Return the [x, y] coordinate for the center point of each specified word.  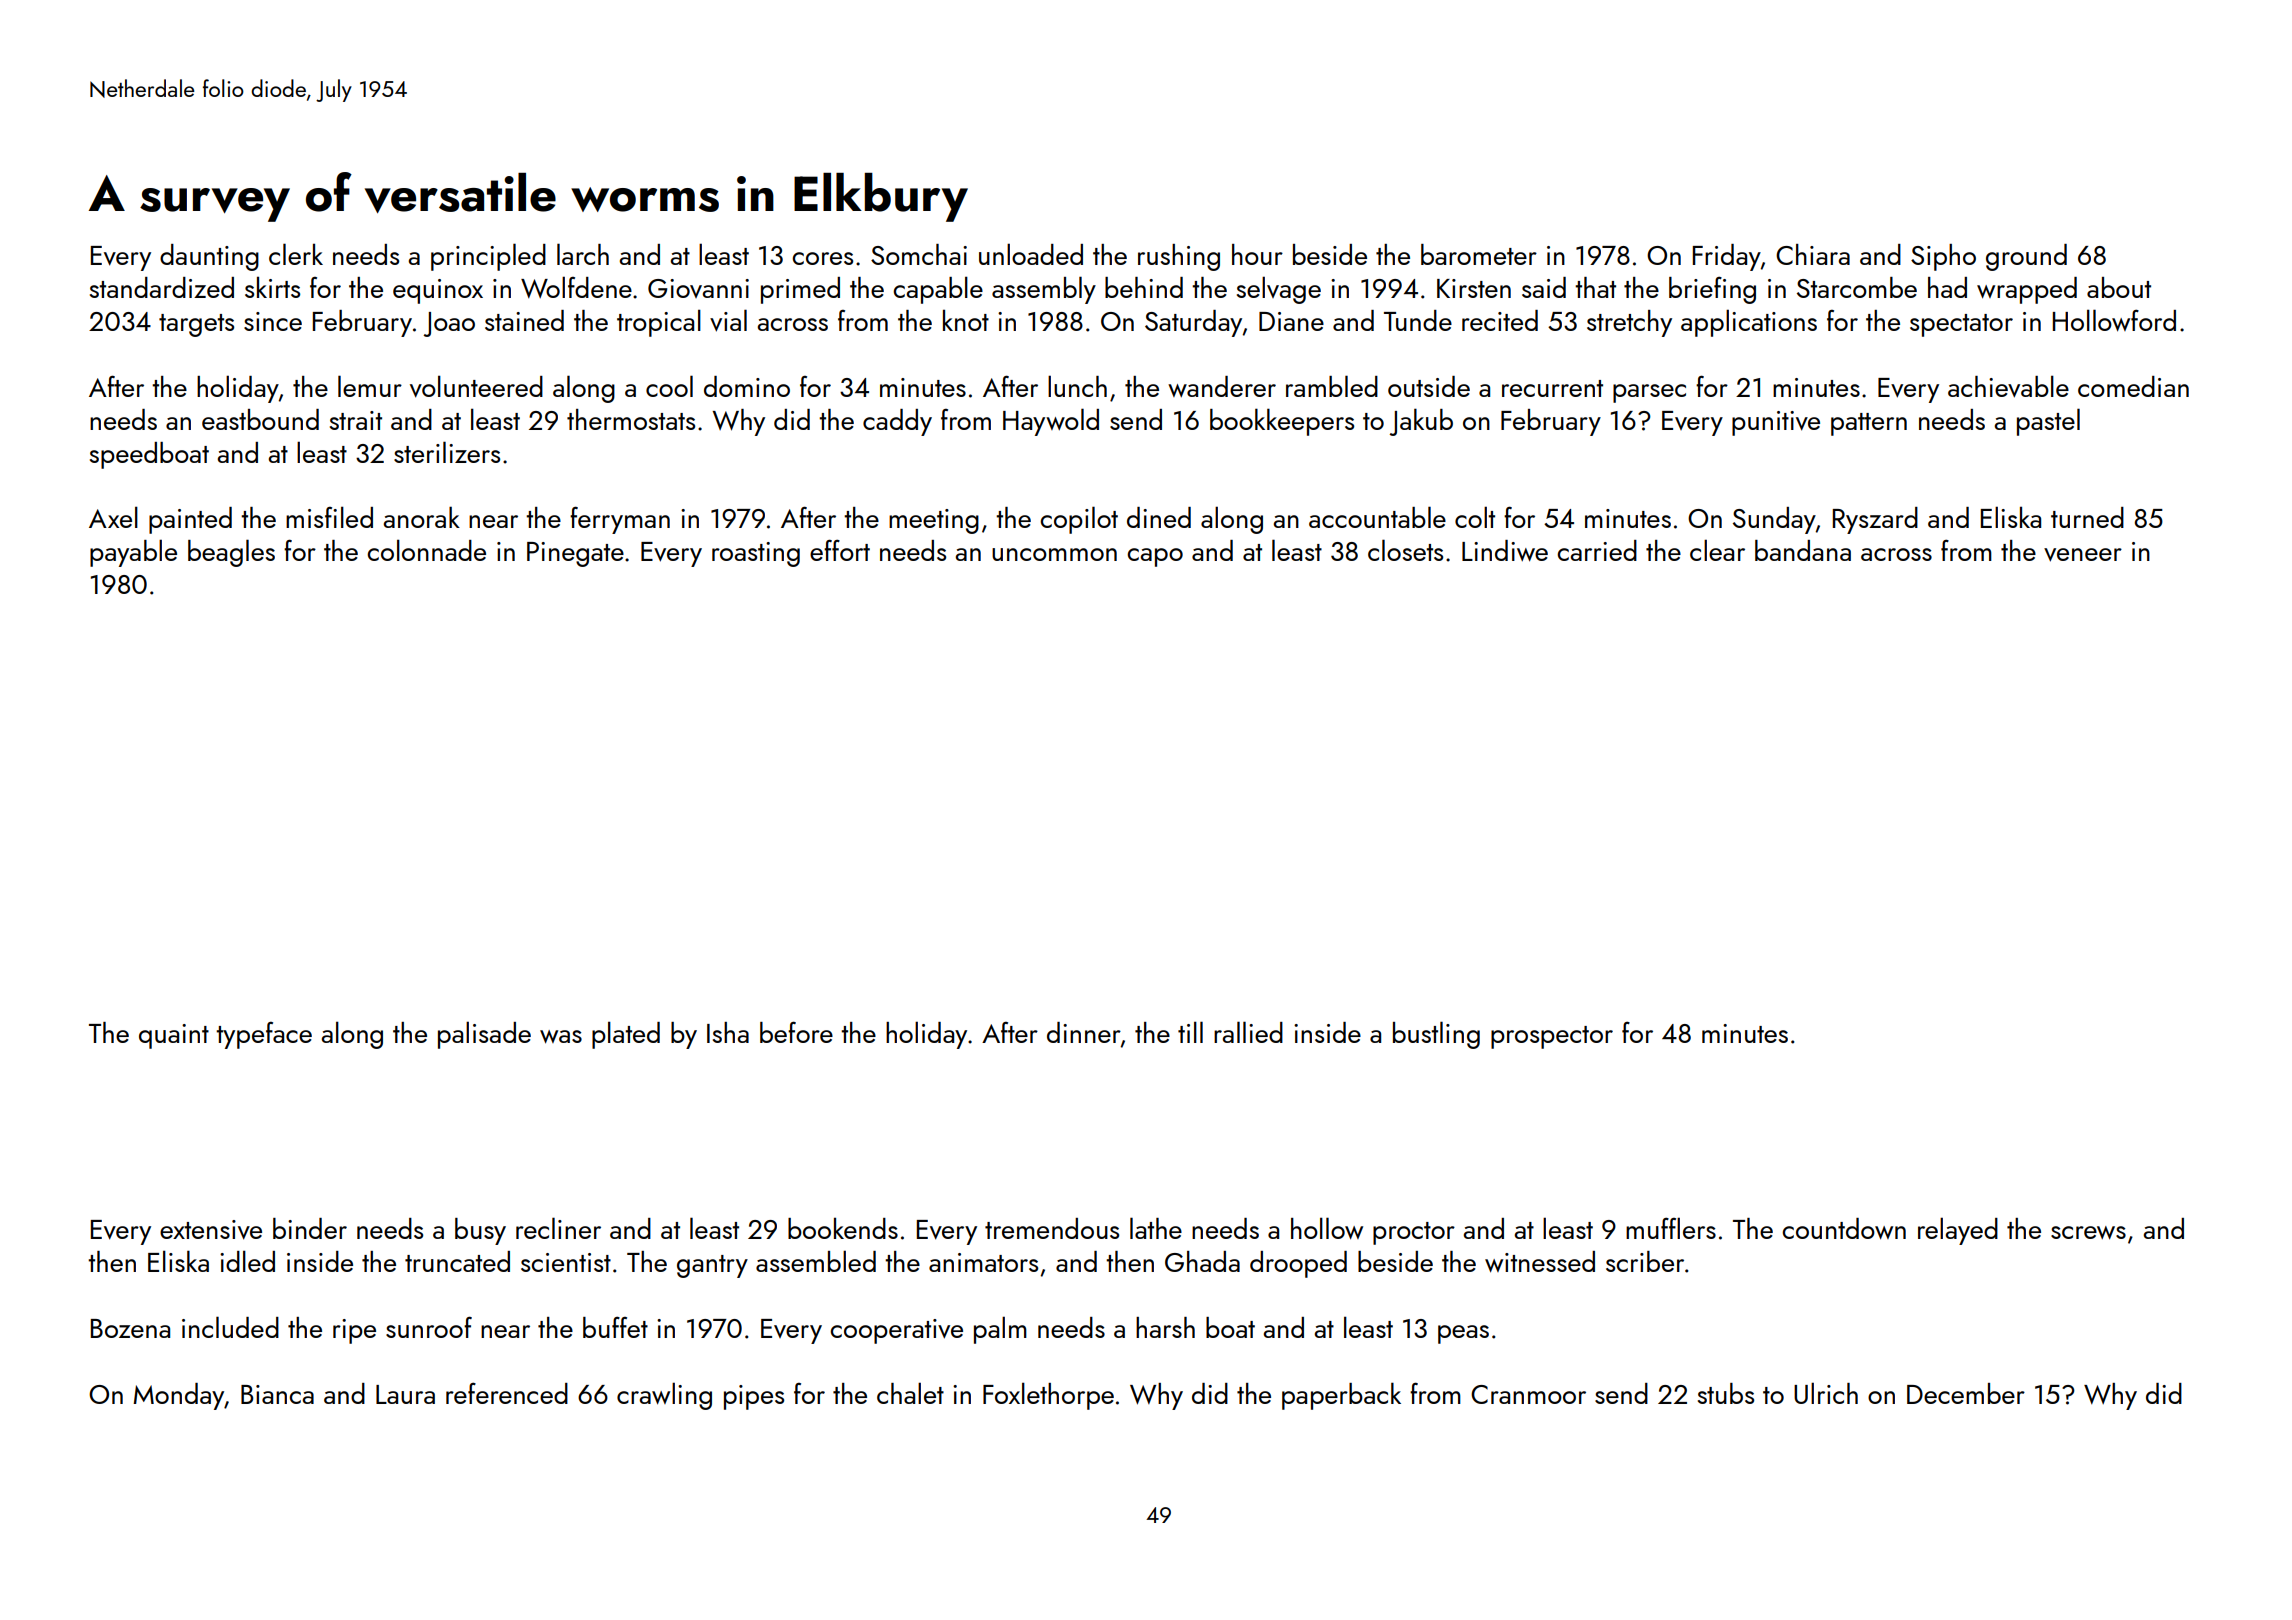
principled [488, 257]
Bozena [130, 1328]
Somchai [919, 254]
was [561, 1037]
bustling [1436, 1035]
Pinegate [575, 554]
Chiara [1813, 254]
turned [2087, 517]
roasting [756, 554]
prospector [1552, 1037]
